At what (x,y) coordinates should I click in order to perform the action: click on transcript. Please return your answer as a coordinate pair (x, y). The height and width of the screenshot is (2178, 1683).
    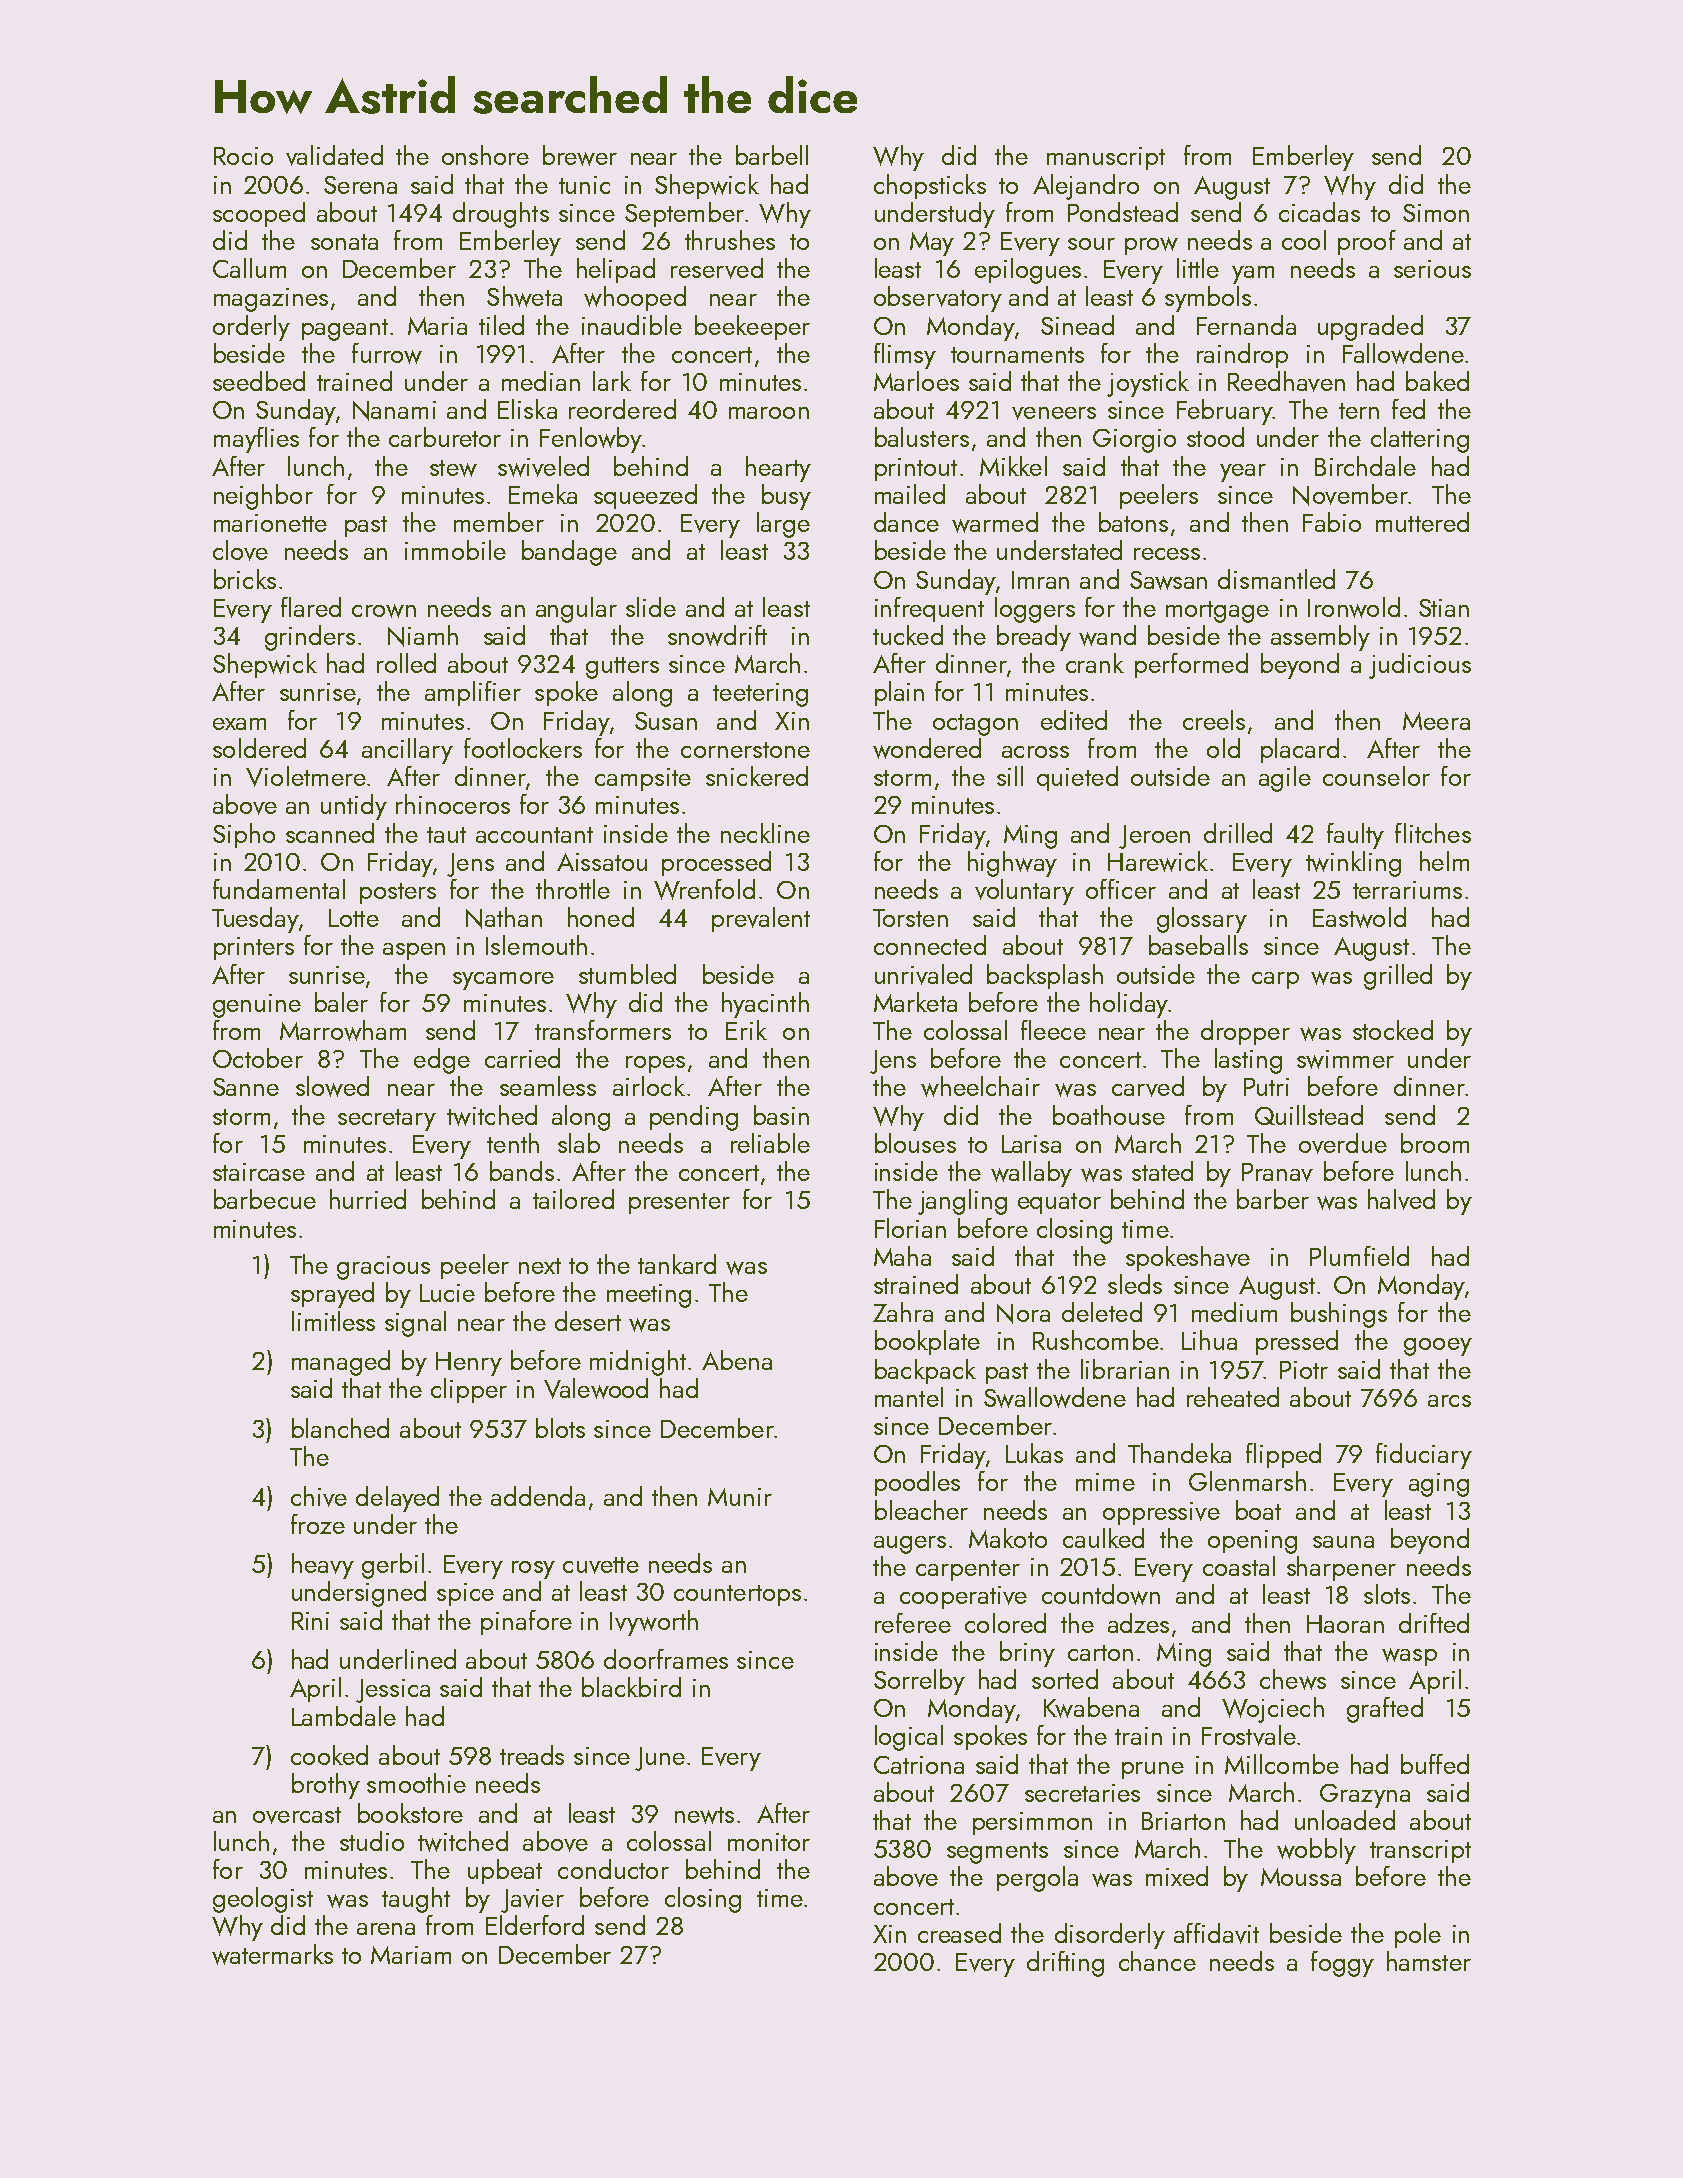
    Looking at the image, I should click on (1420, 1851).
